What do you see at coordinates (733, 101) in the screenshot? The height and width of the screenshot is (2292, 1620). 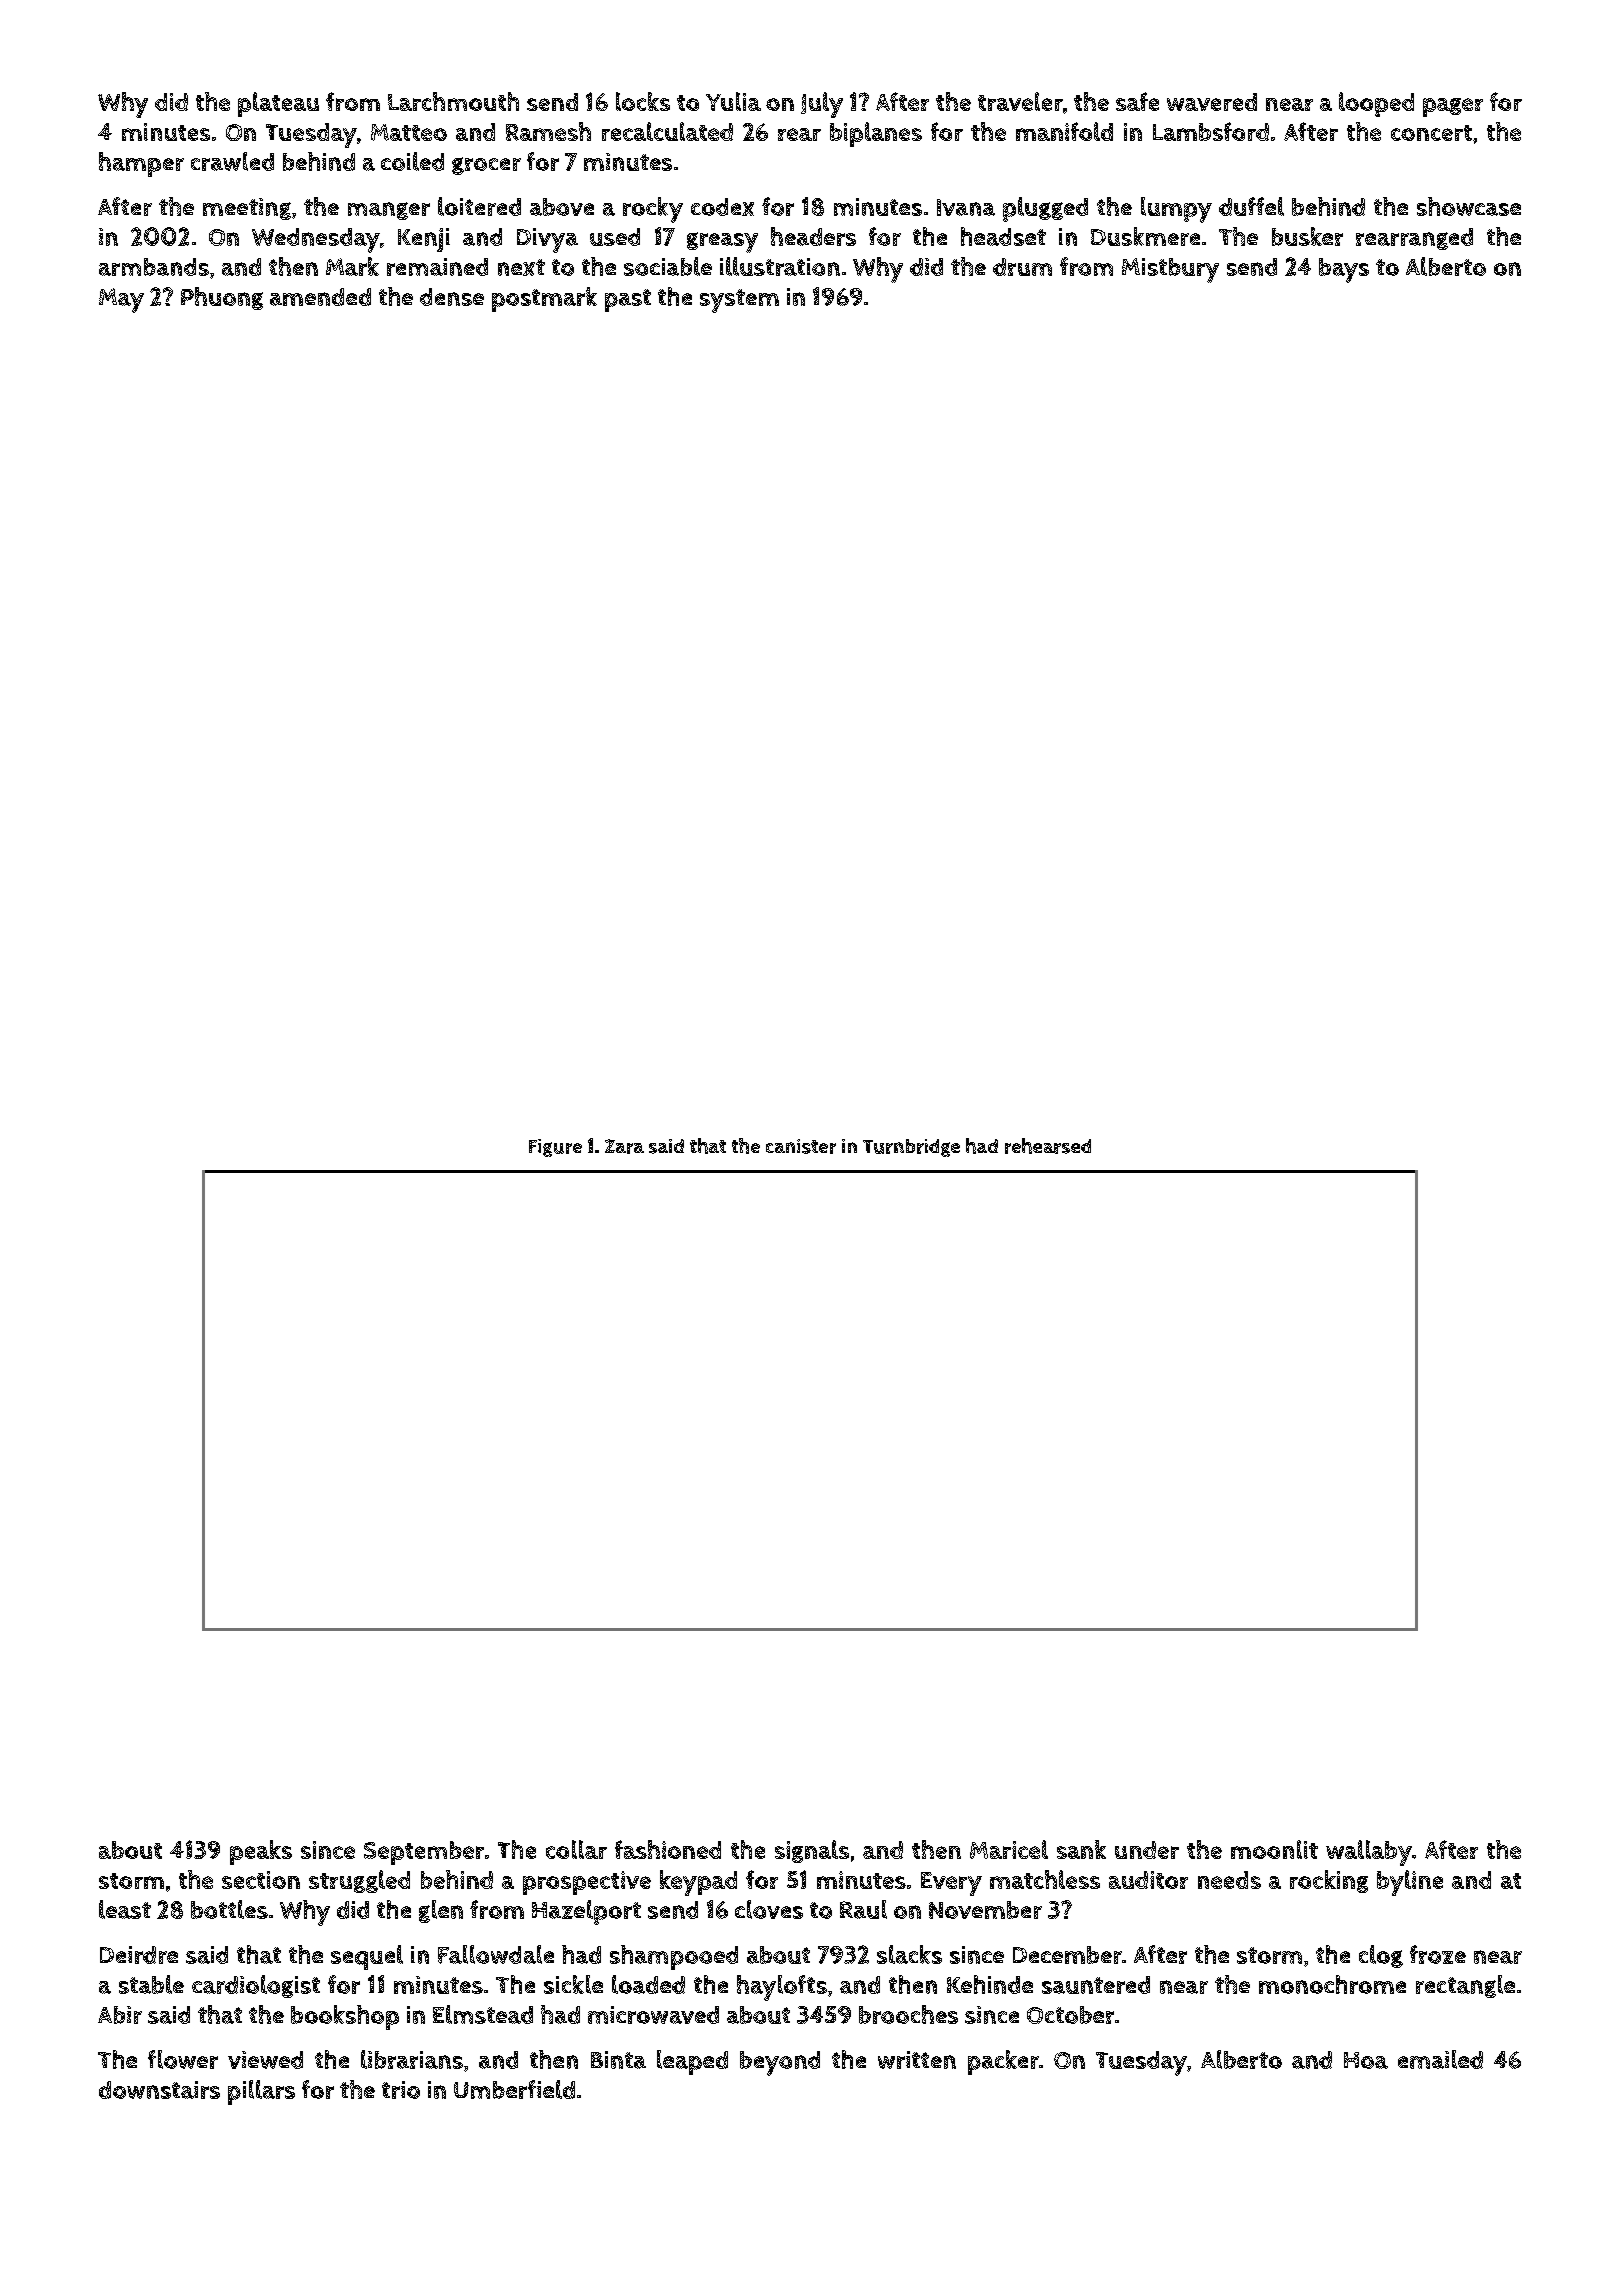 I see `Yulia` at bounding box center [733, 101].
